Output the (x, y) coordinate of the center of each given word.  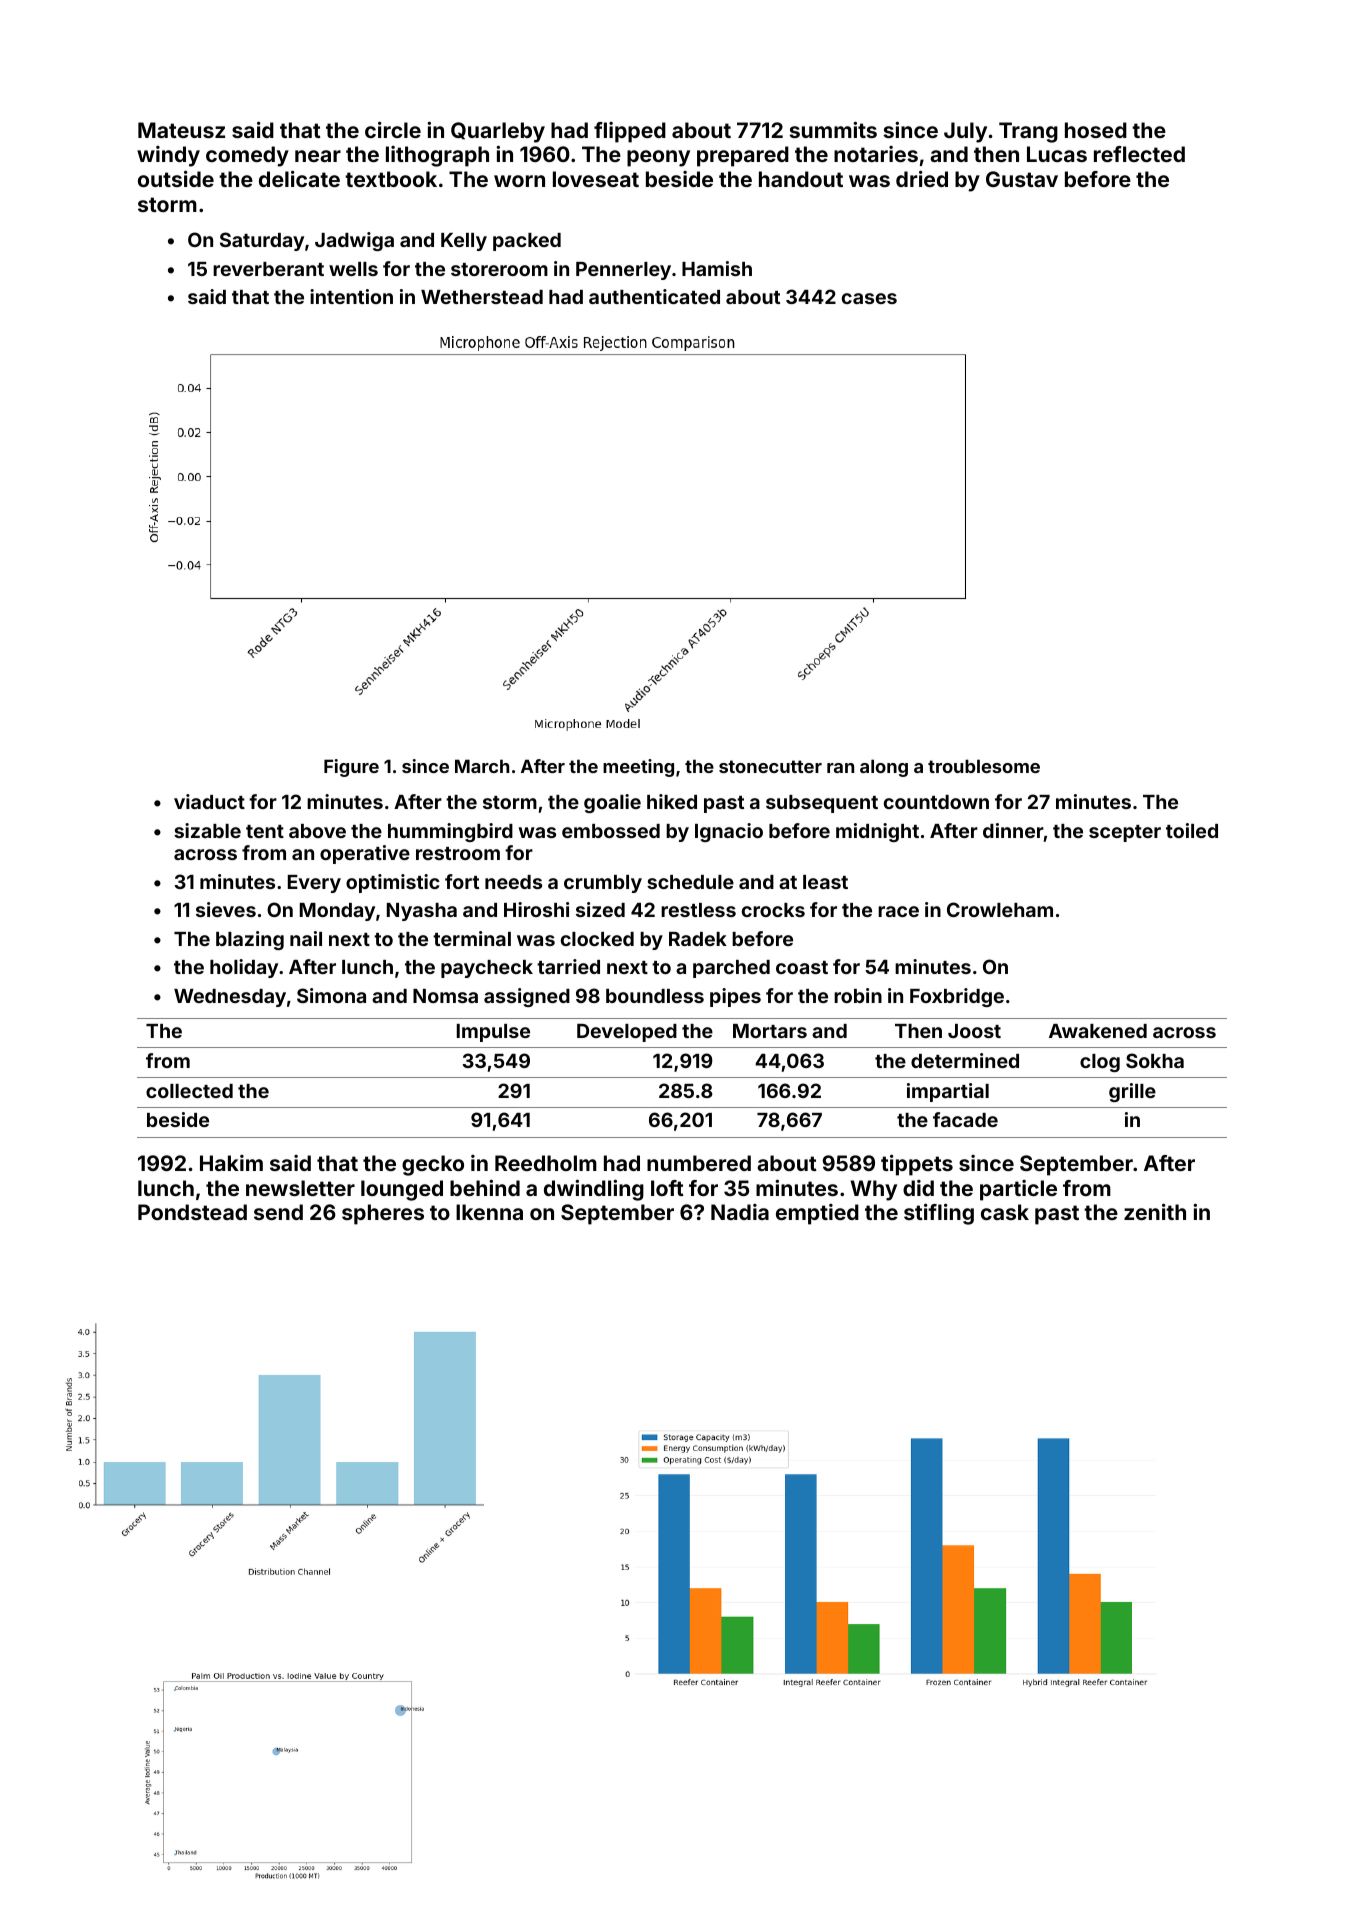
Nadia (740, 1212)
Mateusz (181, 130)
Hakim (231, 1163)
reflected (1139, 154)
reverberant (268, 269)
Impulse (493, 1033)
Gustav (1022, 179)
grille (1132, 1092)
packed (527, 242)
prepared (743, 156)
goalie (612, 803)
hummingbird (450, 832)
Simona (331, 995)
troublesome (984, 766)
